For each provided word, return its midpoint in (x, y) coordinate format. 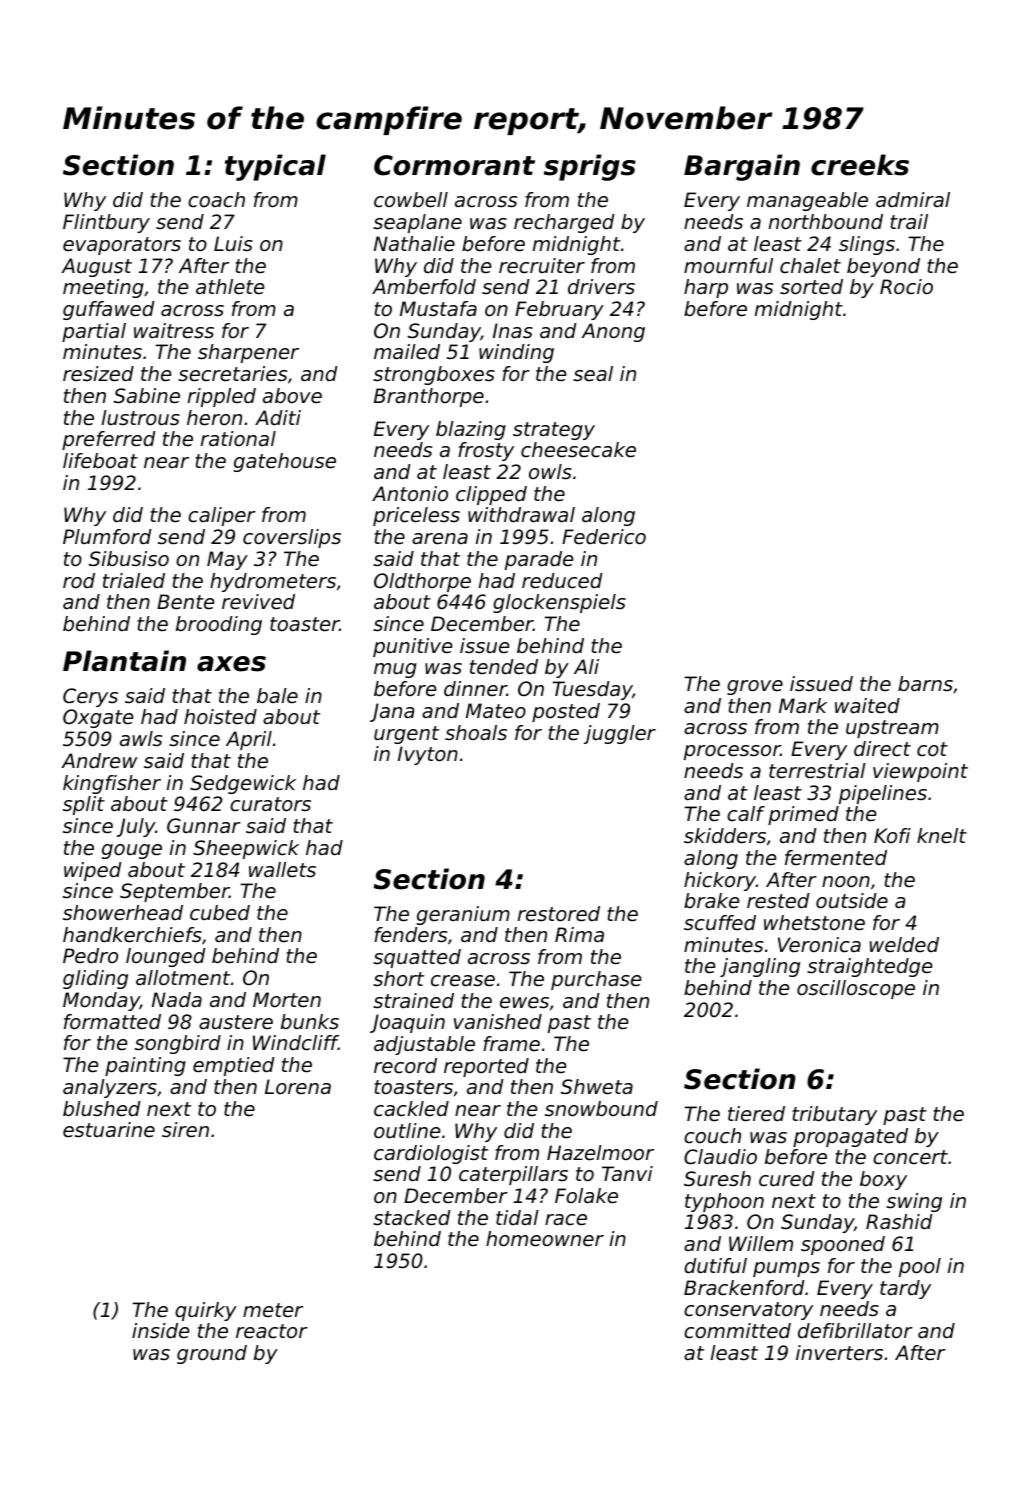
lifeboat (100, 461)
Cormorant (454, 165)
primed (803, 815)
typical (275, 167)
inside (160, 1331)
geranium (463, 915)
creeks (860, 165)
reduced (562, 580)
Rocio (906, 287)
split (84, 805)
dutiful (715, 1265)
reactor (272, 1331)
